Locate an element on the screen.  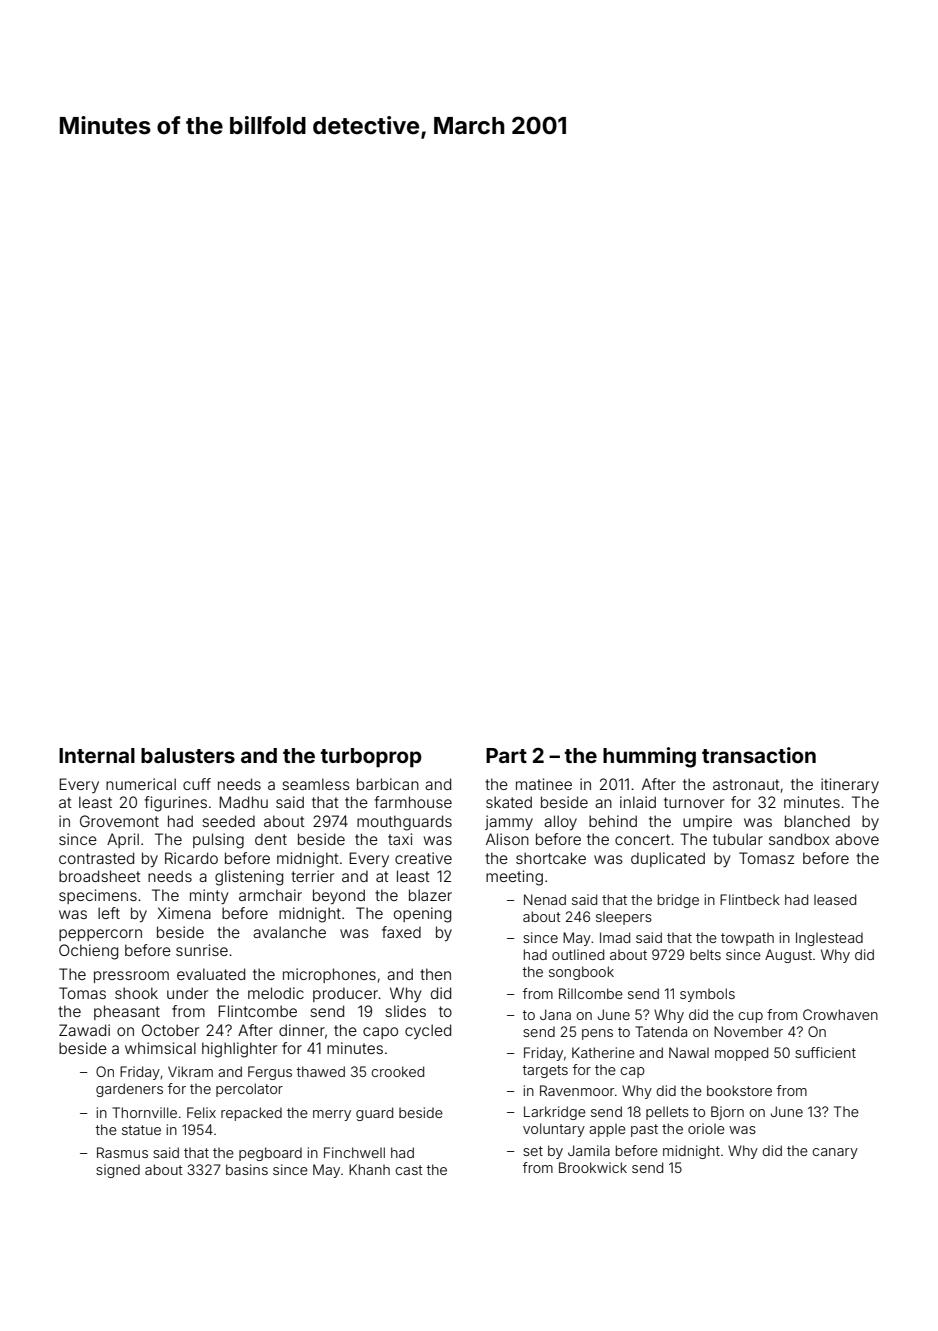
matinee is located at coordinates (544, 784).
